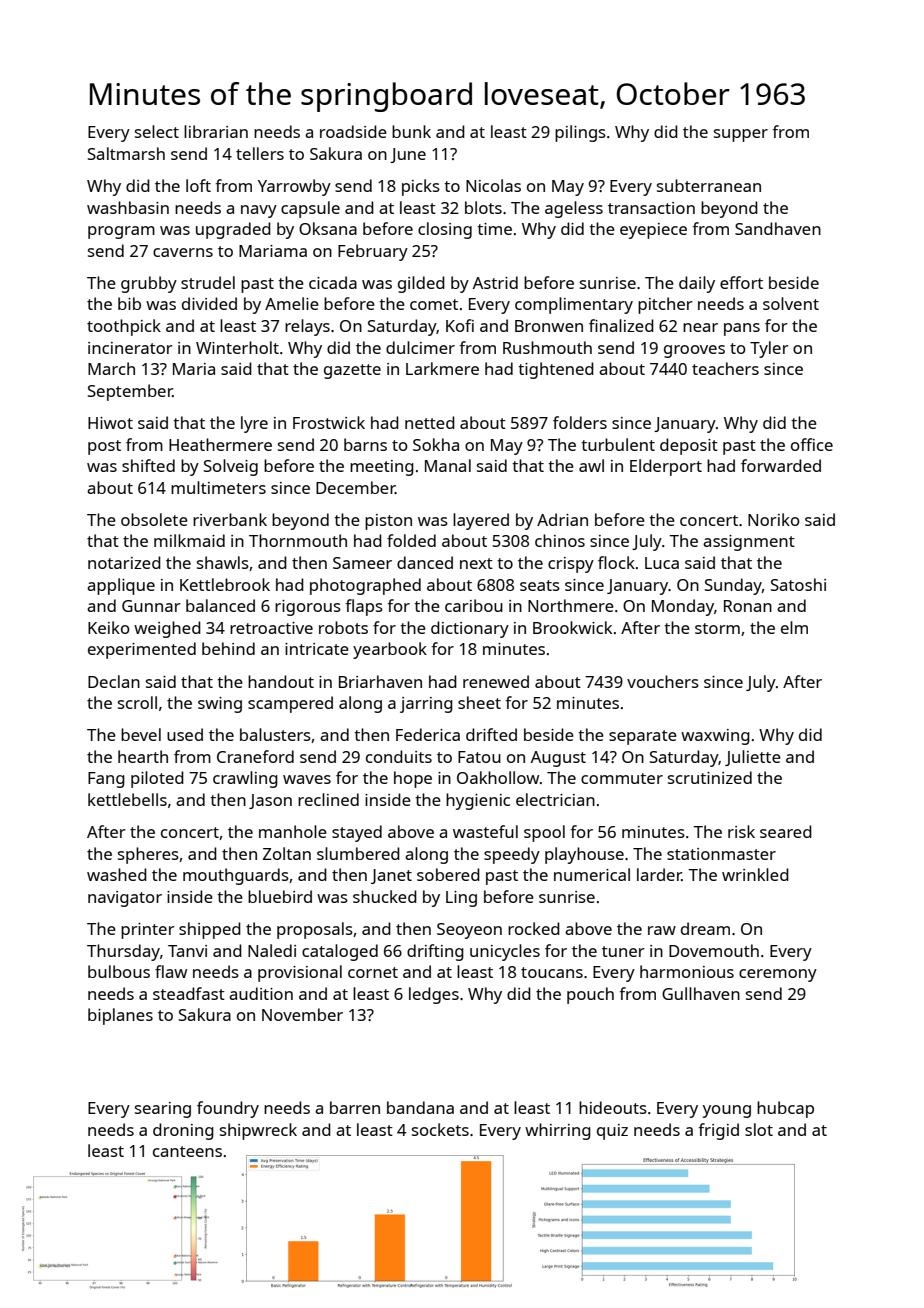  I want to click on capsule, so click(310, 209).
